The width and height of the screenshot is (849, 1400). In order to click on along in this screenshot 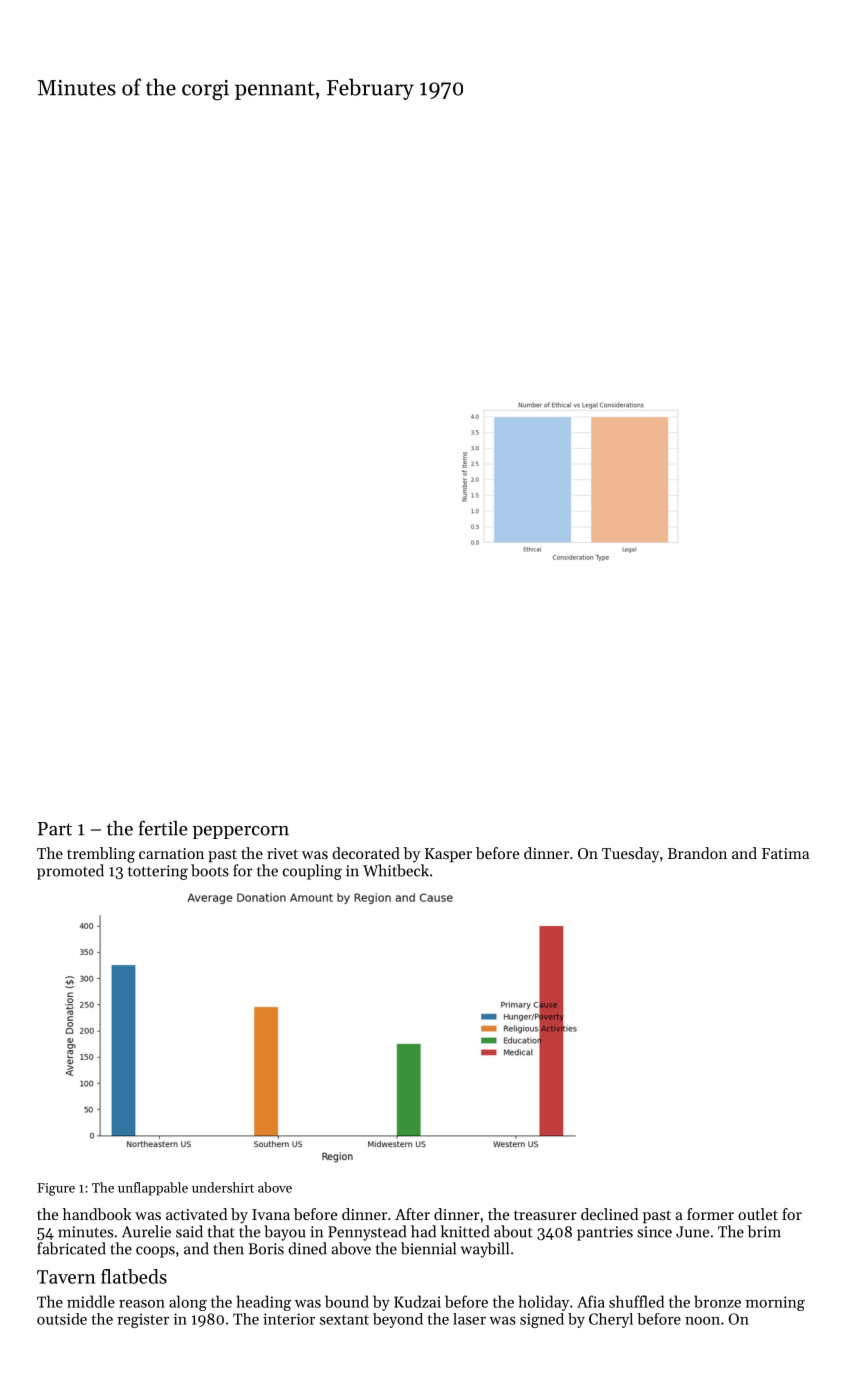, I will do `click(188, 1303)`.
